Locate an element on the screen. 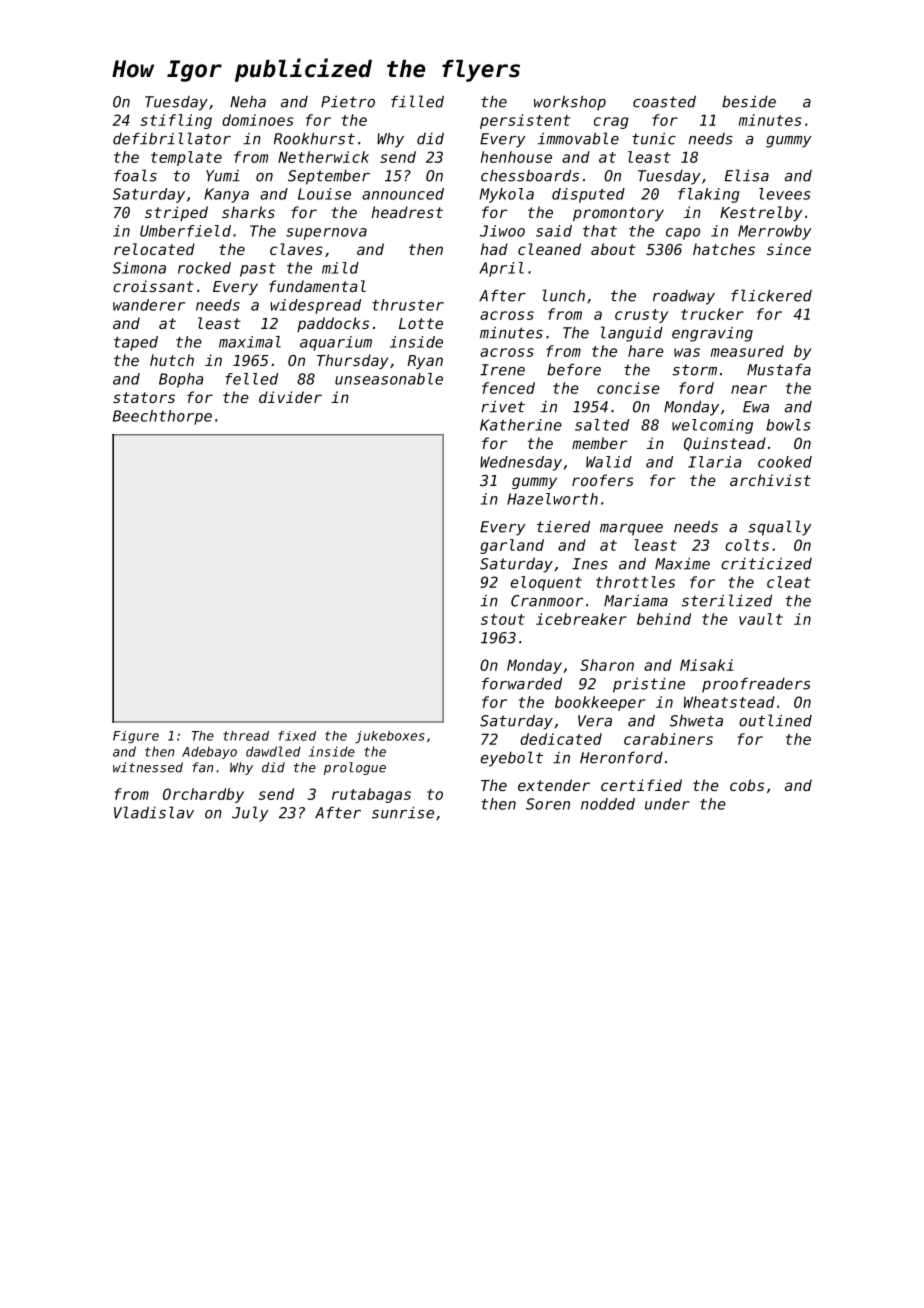  Katherine is located at coordinates (521, 425).
